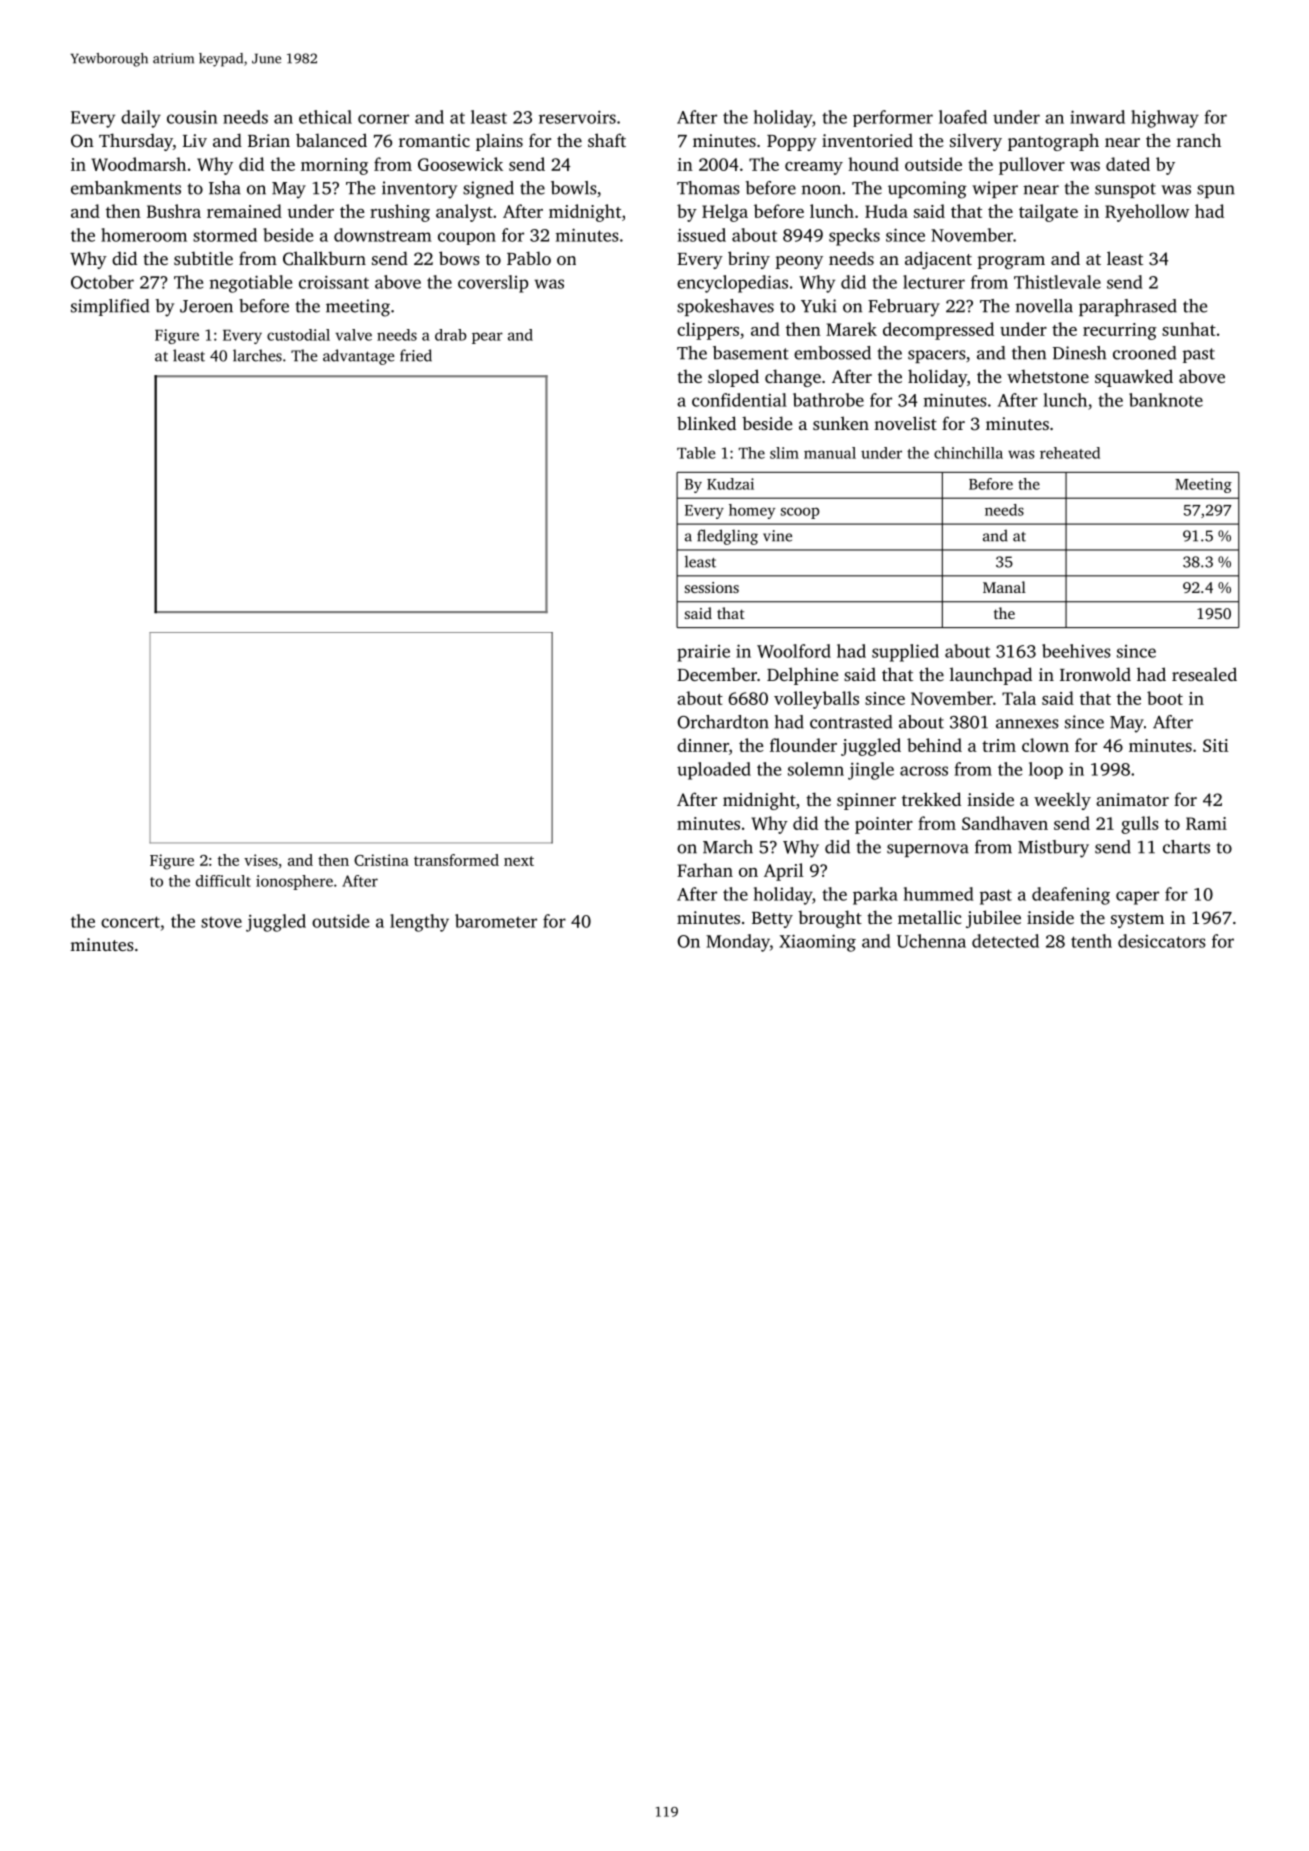 The image size is (1309, 1851). Describe the element at coordinates (1019, 698) in the image. I see `Tala` at that location.
